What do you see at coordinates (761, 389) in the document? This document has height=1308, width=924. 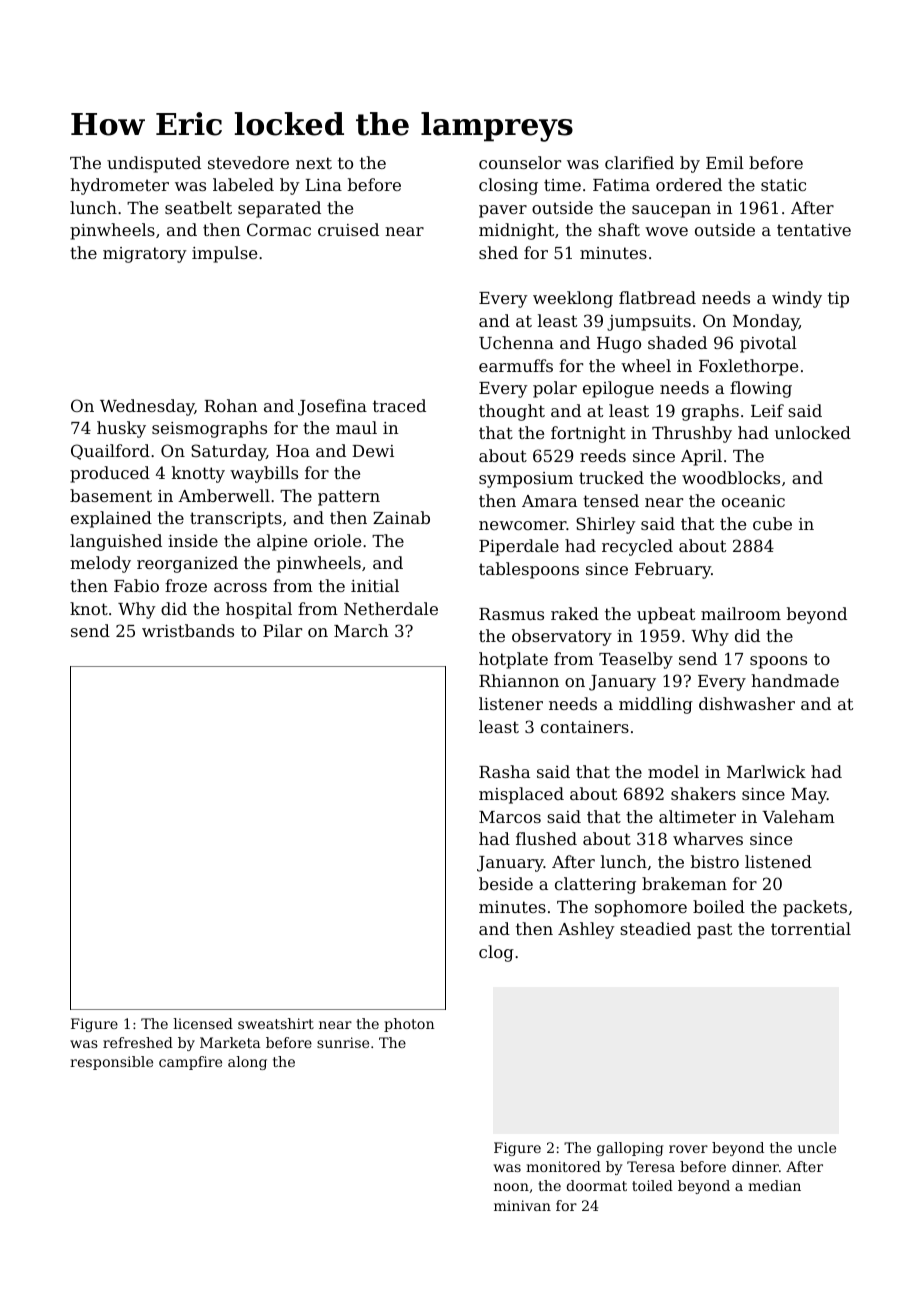 I see `flowing` at bounding box center [761, 389].
